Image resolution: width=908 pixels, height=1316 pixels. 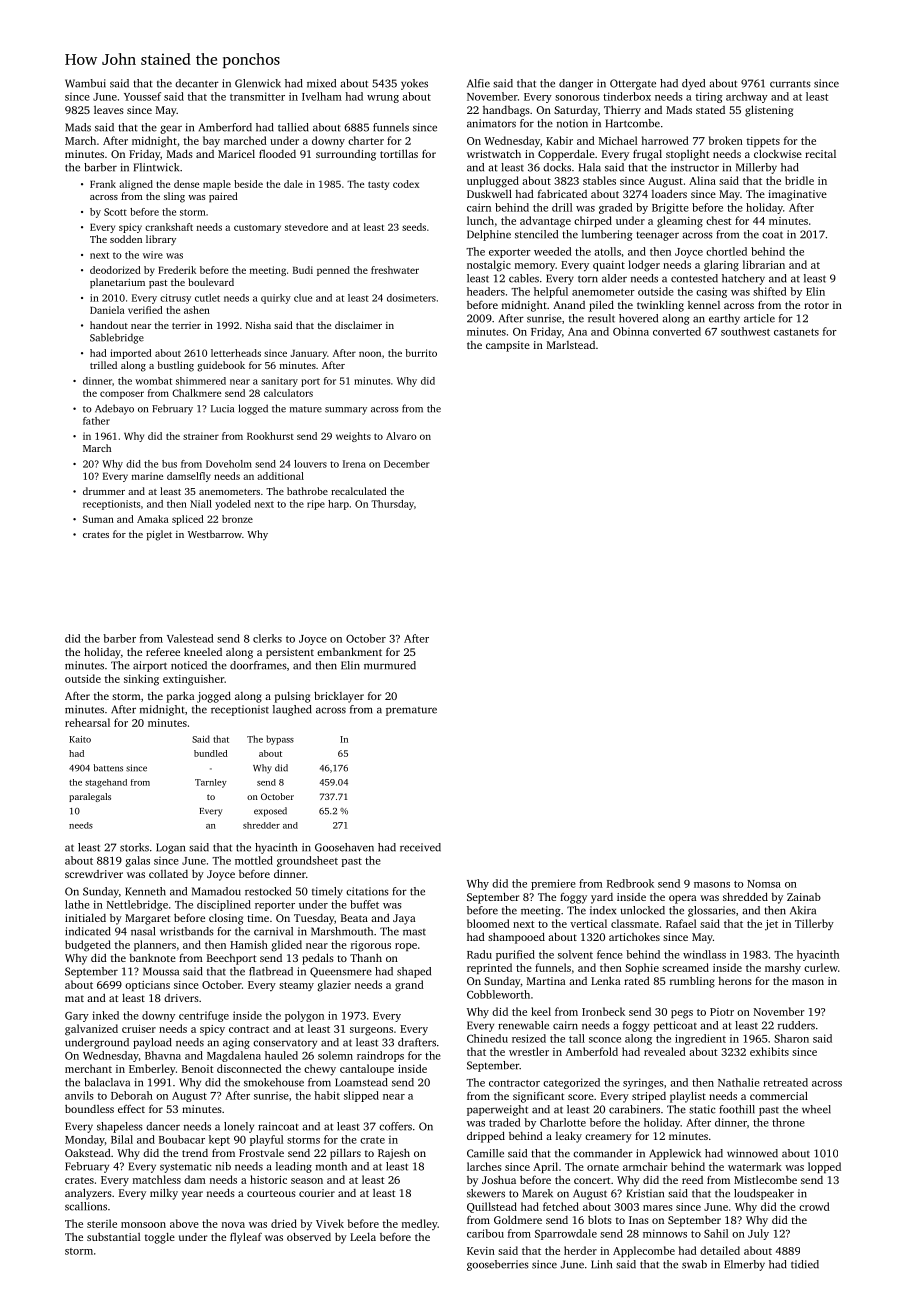 What do you see at coordinates (258, 83) in the page?
I see `Glenwick` at bounding box center [258, 83].
